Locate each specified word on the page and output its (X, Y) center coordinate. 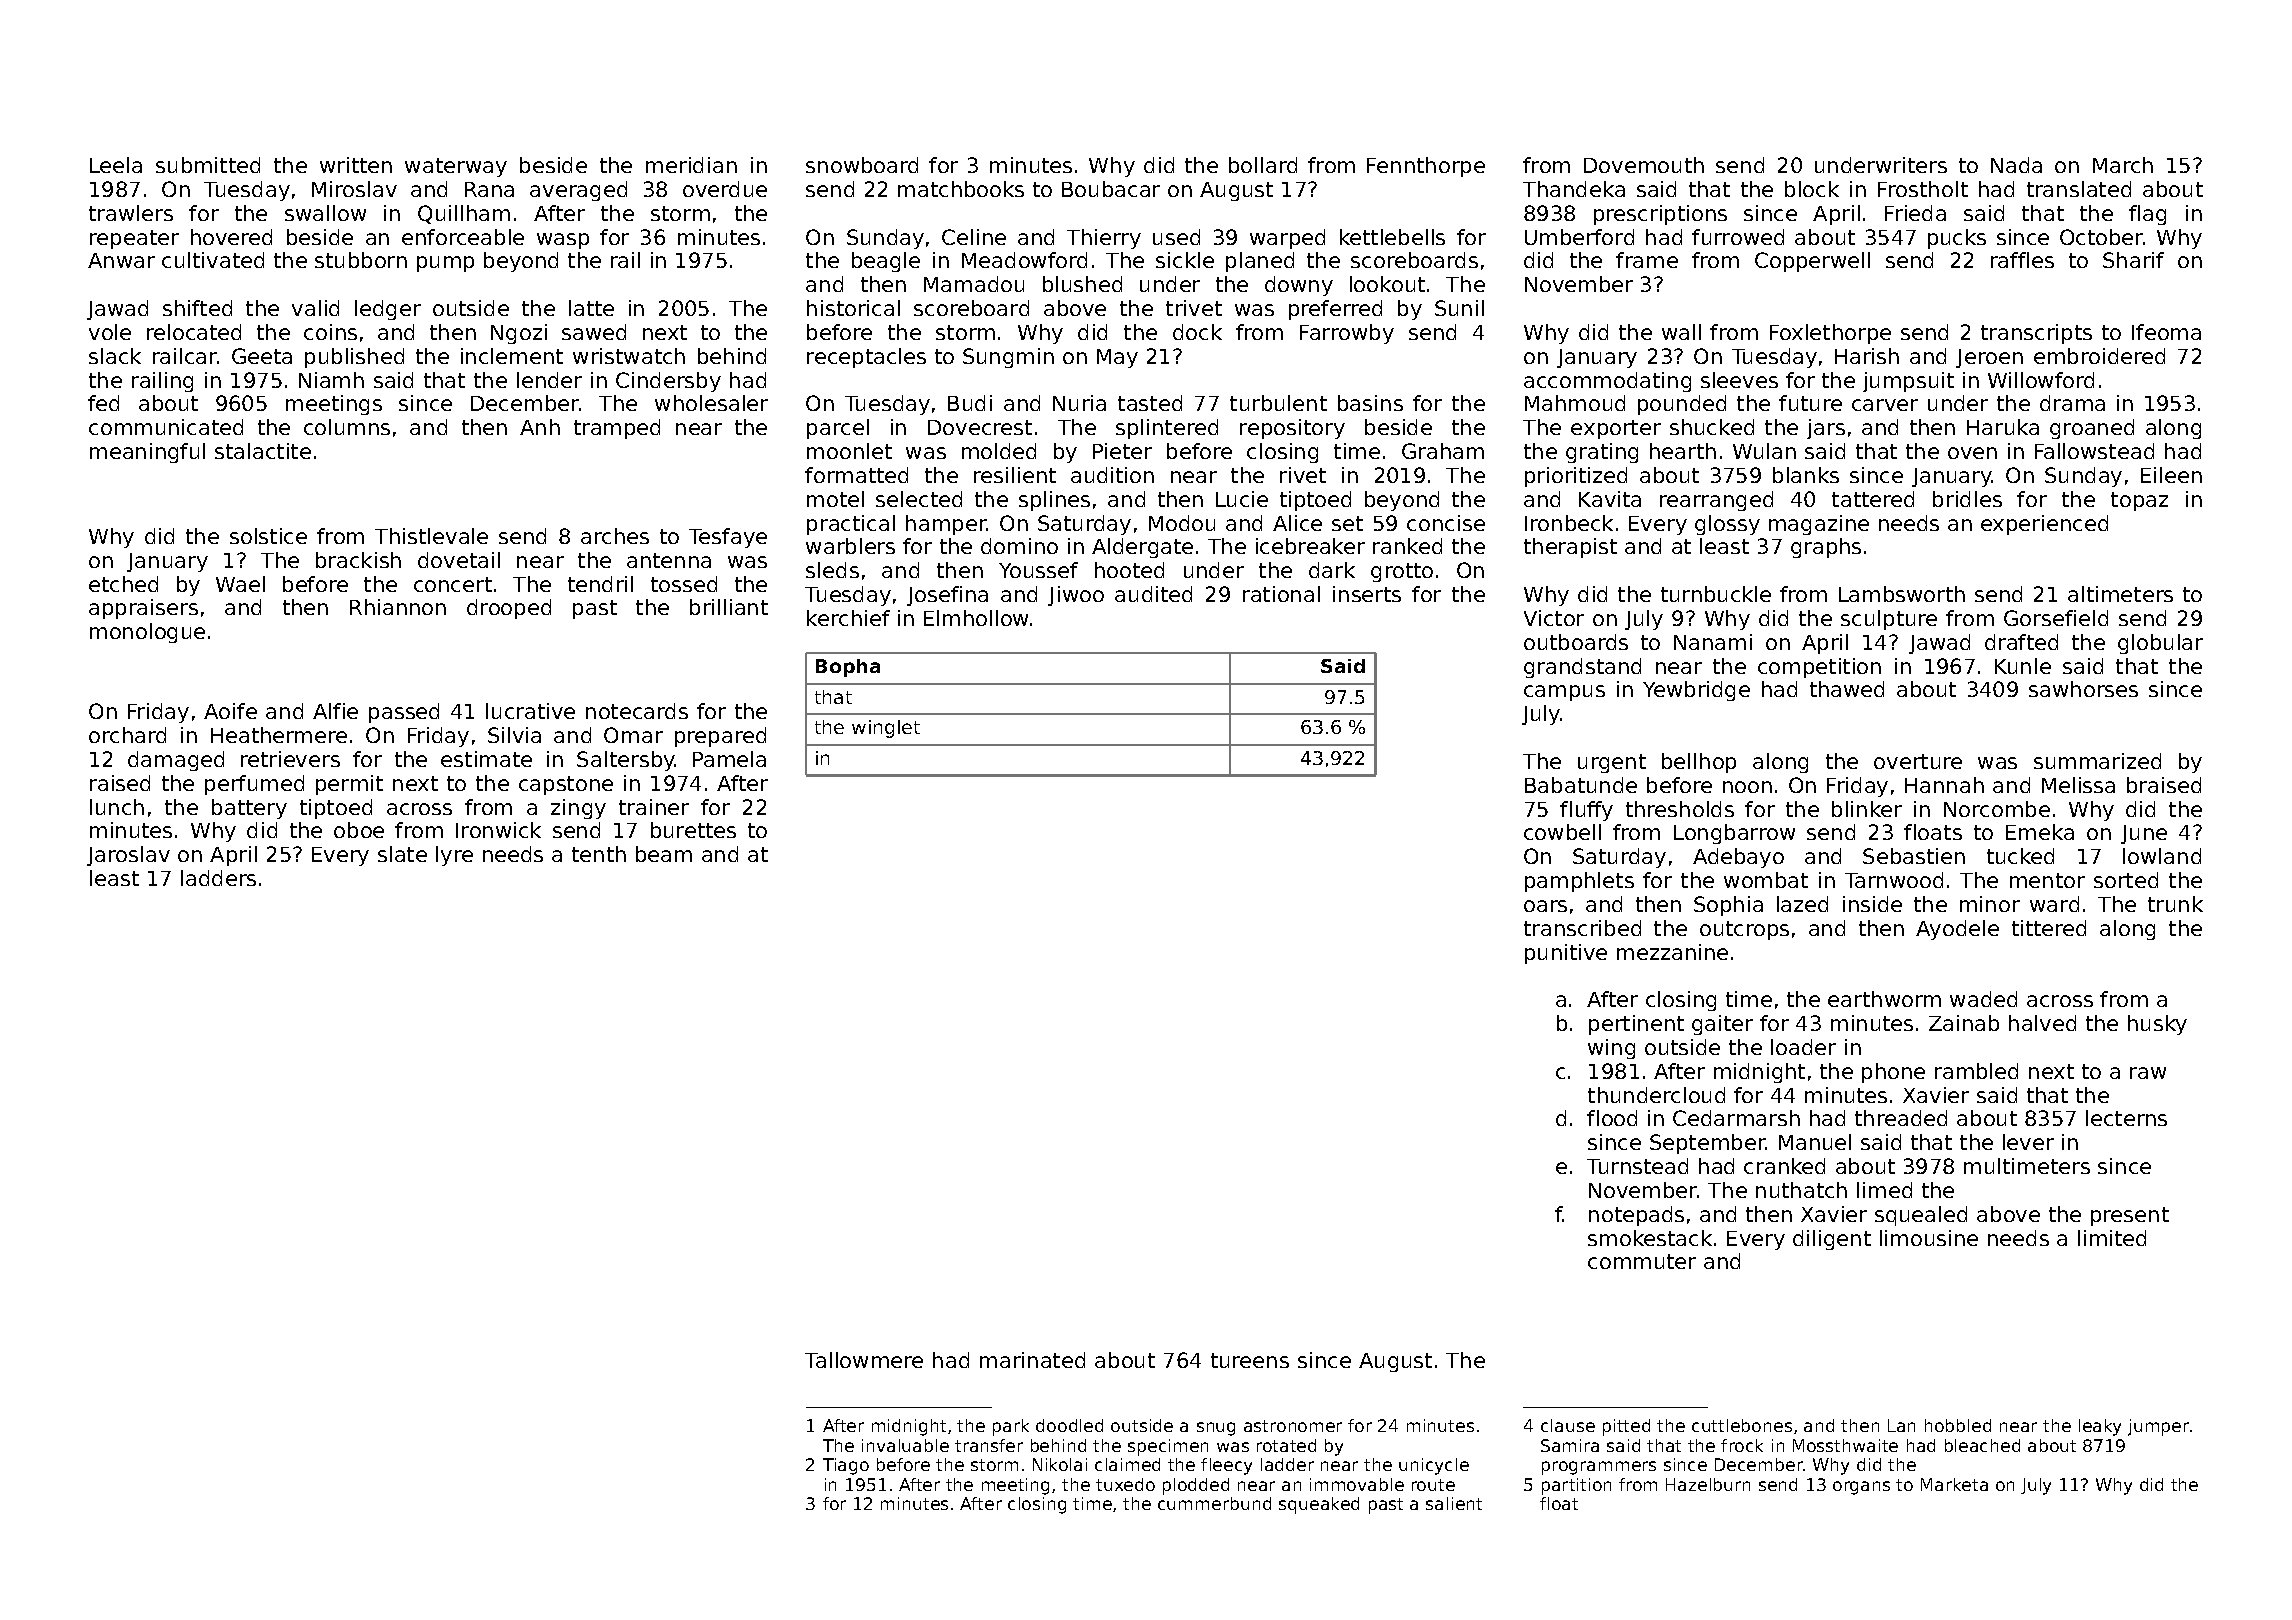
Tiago (846, 1466)
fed (103, 403)
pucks (1957, 239)
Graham (1443, 451)
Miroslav (354, 189)
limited (2112, 1238)
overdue (725, 189)
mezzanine (1672, 952)
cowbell (1562, 832)
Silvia (514, 735)
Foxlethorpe (1830, 334)
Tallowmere (864, 1360)
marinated (1032, 1360)
